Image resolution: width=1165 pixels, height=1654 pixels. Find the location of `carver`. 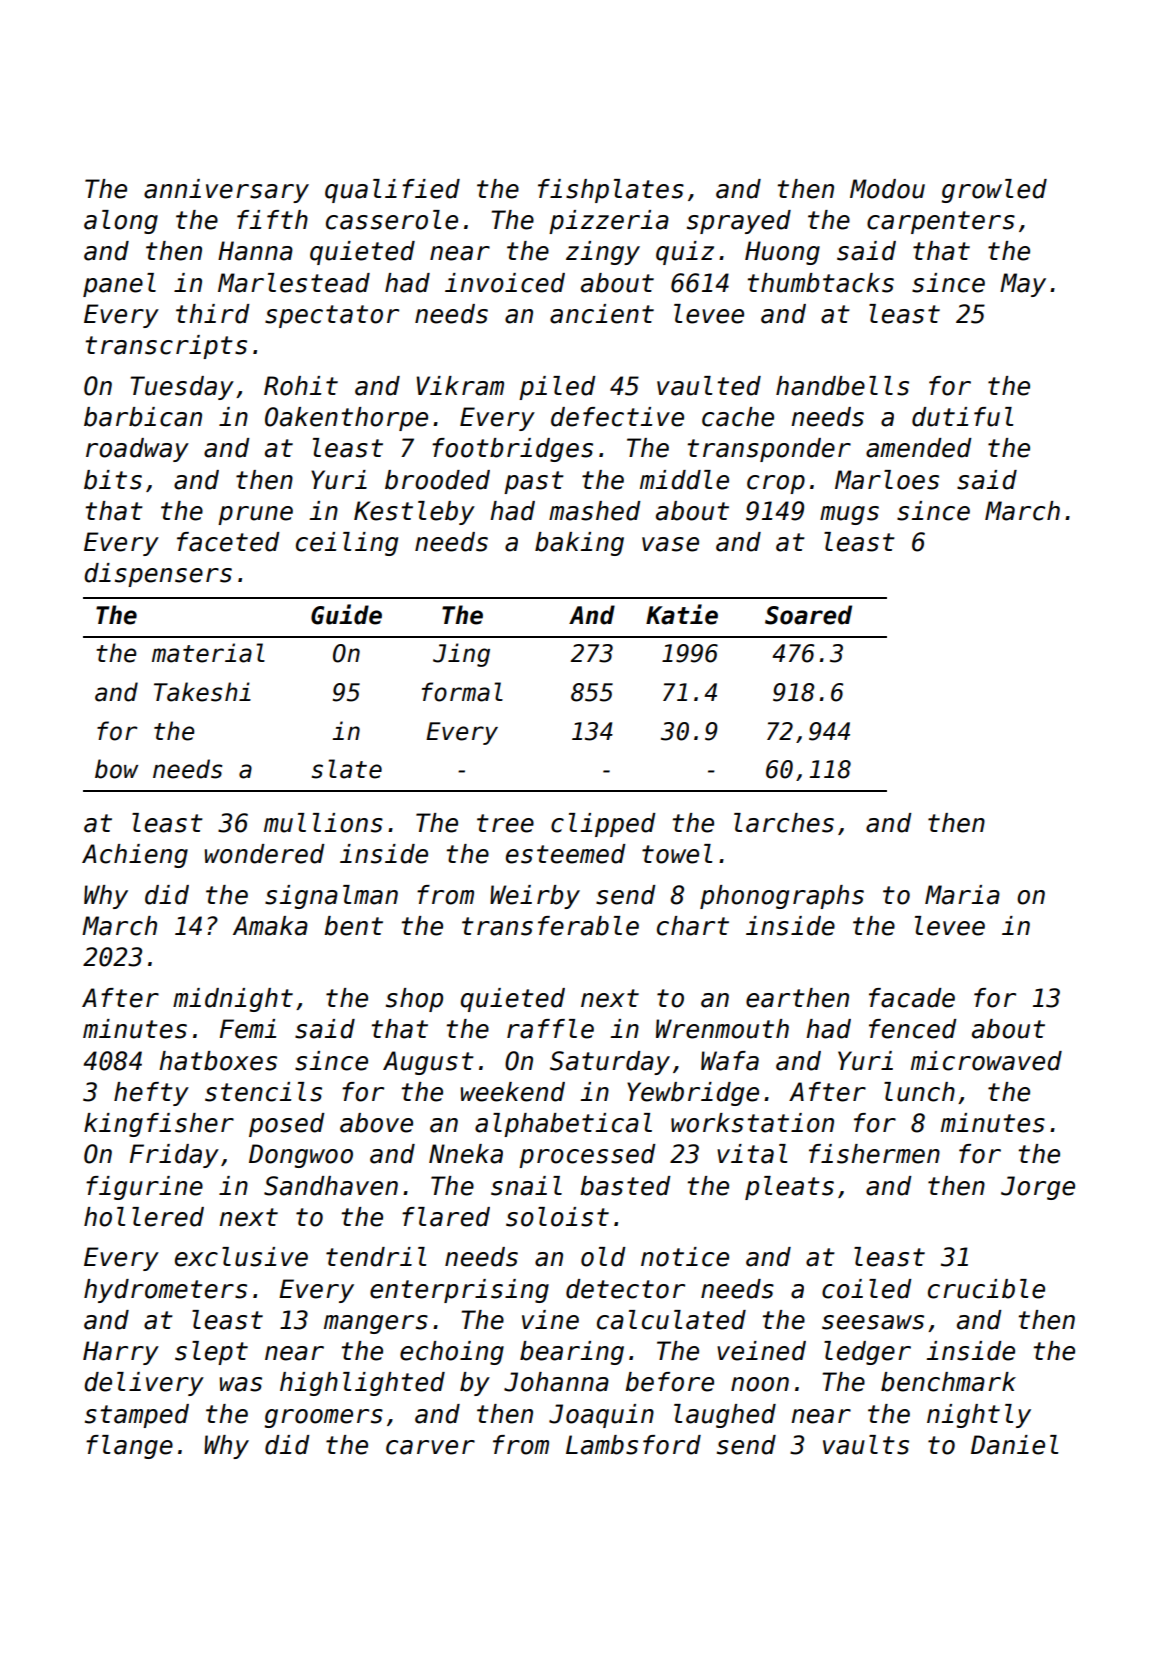

carver is located at coordinates (430, 1447).
